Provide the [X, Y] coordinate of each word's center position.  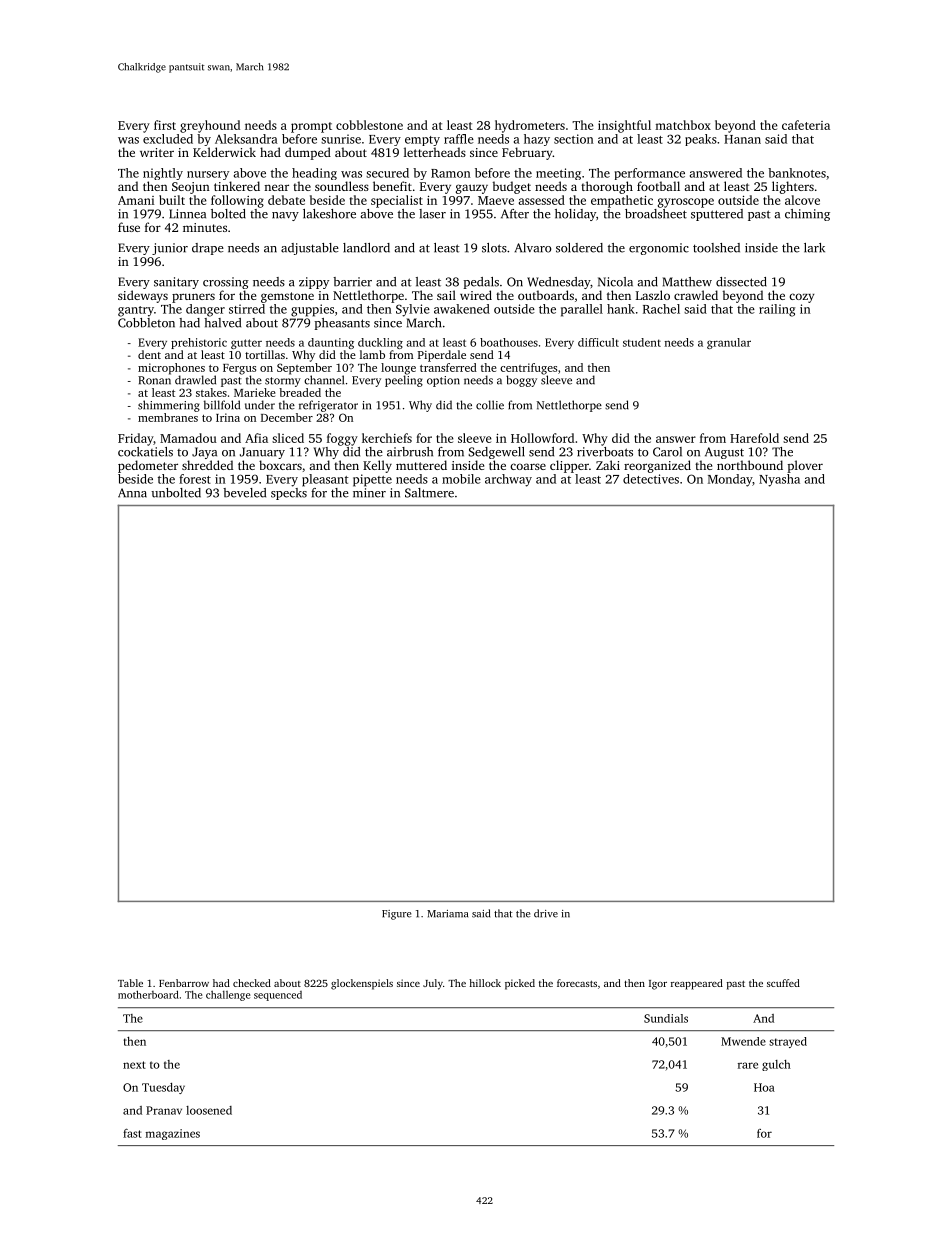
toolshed [716, 248]
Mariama [447, 914]
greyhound [210, 126]
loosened [209, 1110]
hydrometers [530, 126]
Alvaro [533, 248]
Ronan [154, 380]
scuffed [783, 983]
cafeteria [806, 125]
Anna [132, 493]
